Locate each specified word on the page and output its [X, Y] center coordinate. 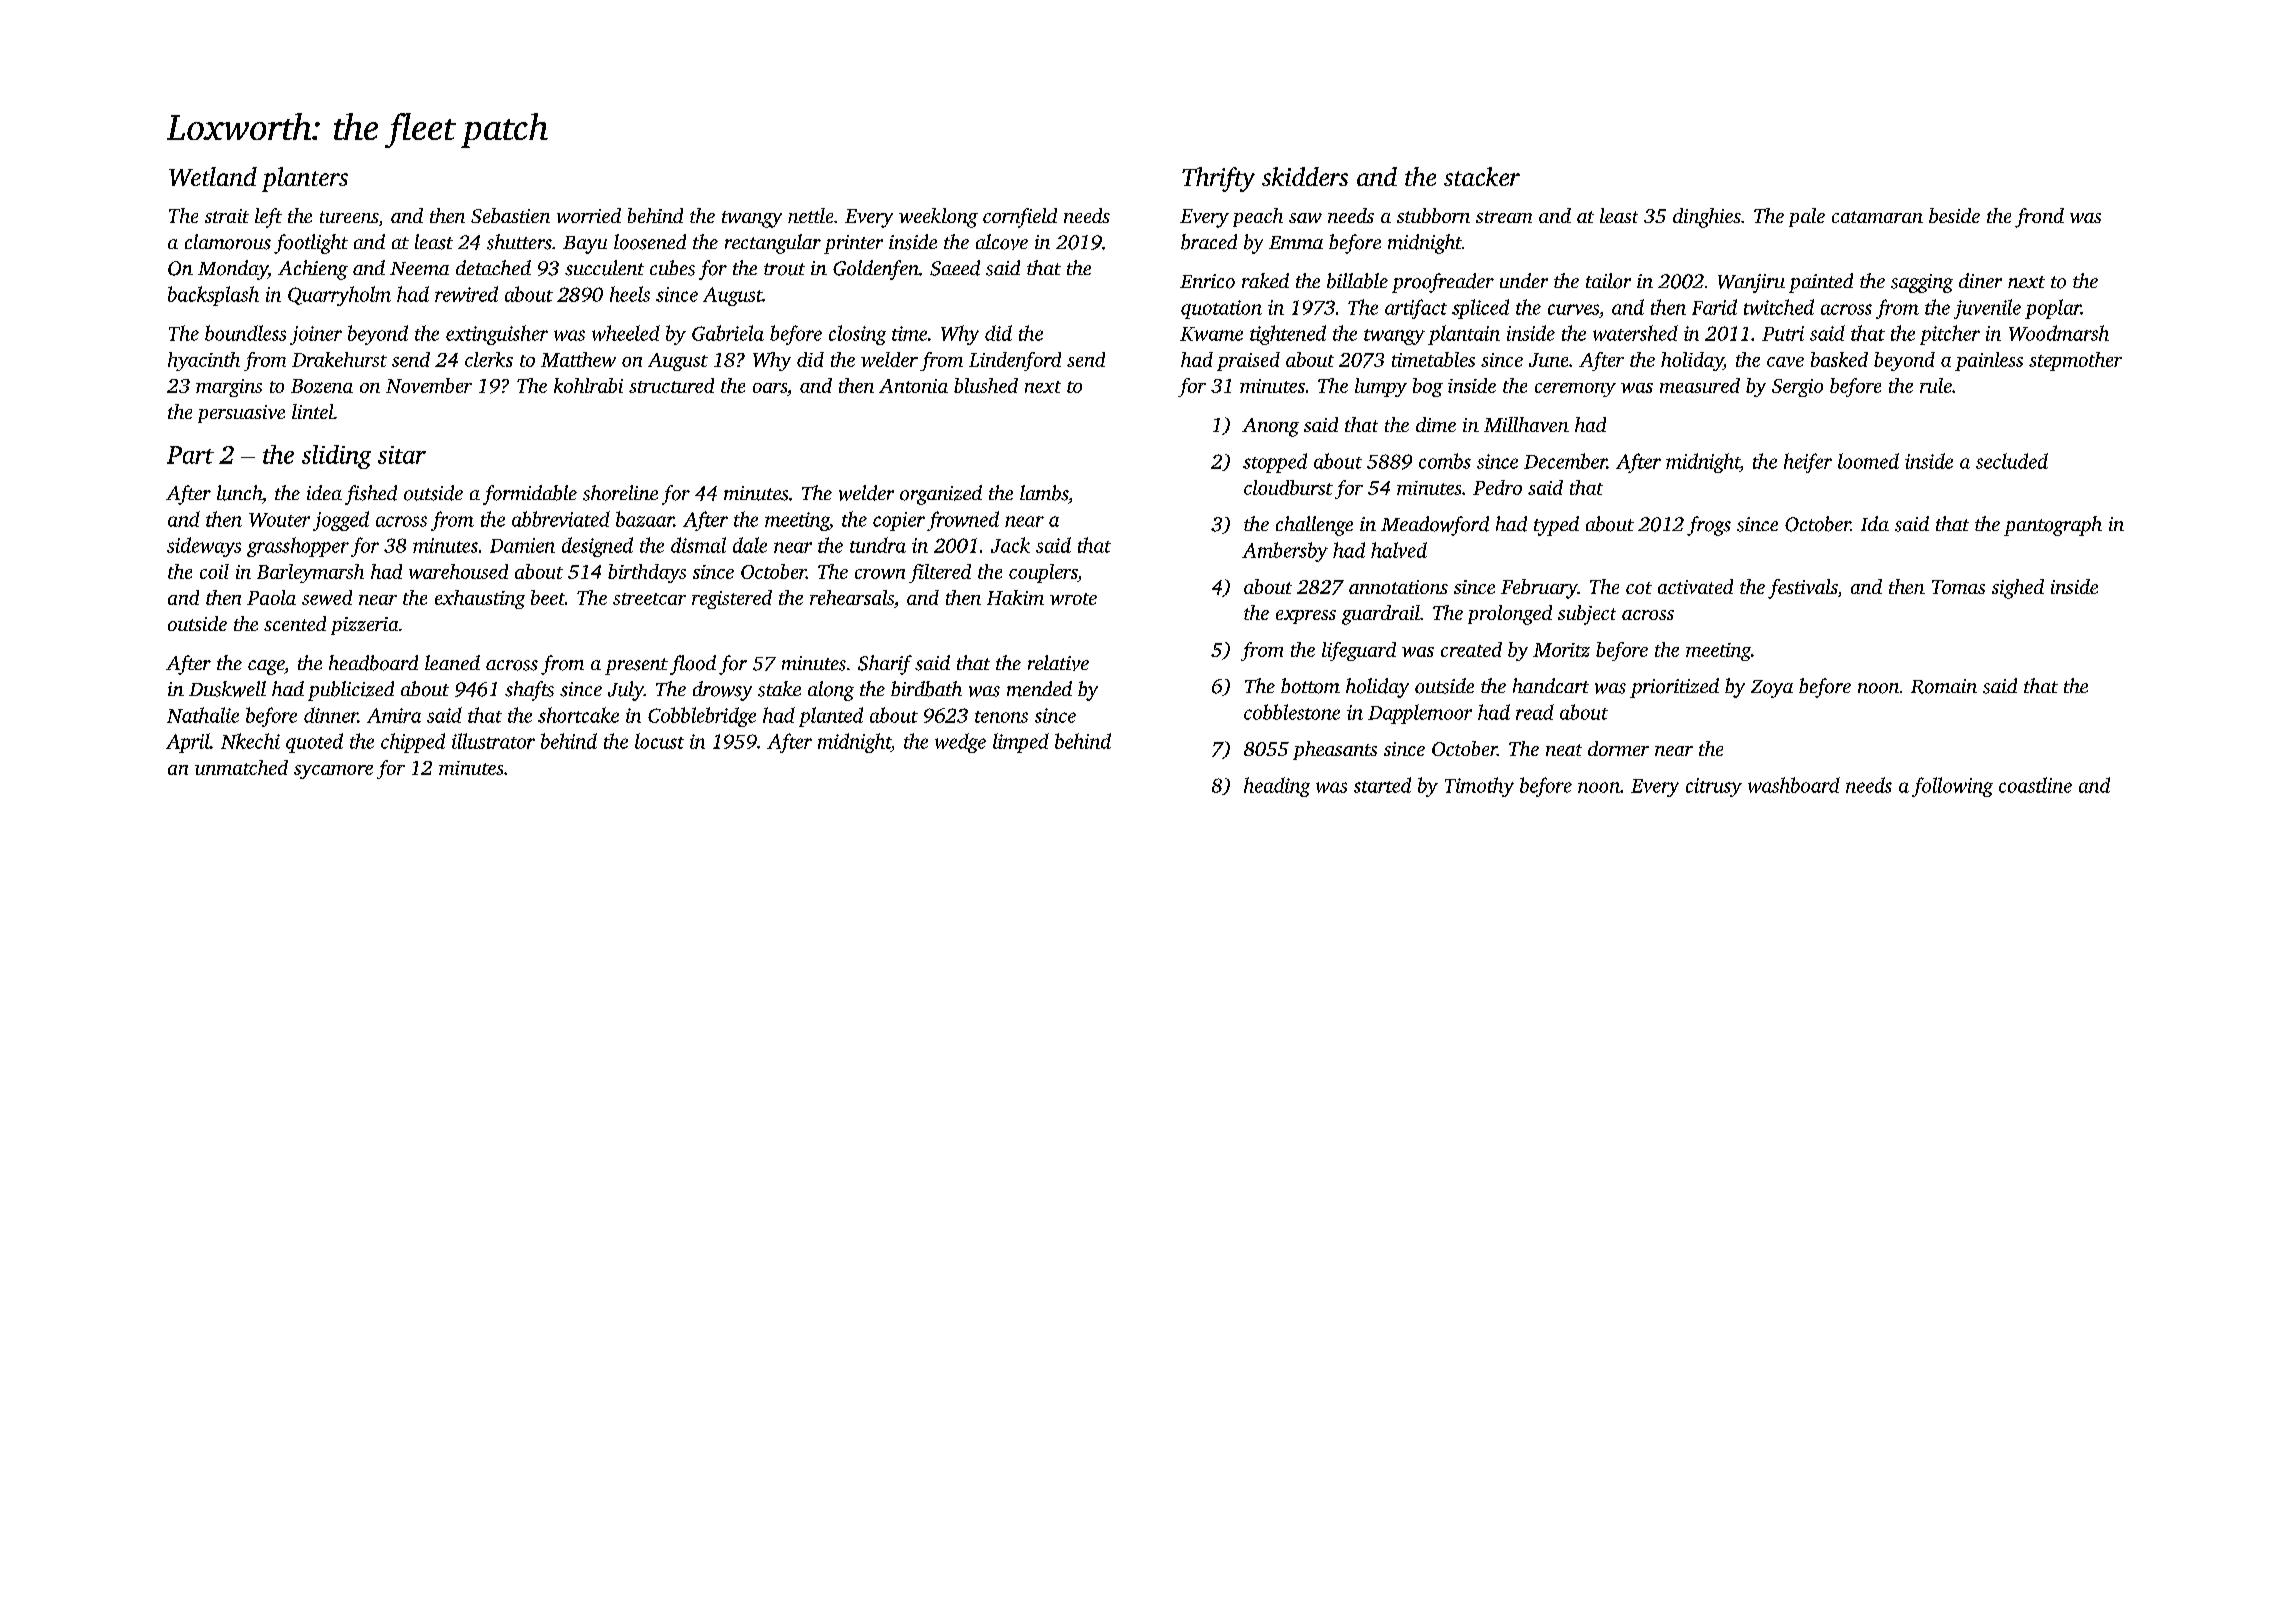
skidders [1305, 176]
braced [1209, 242]
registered [732, 599]
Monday [233, 270]
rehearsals [852, 597]
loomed [1868, 461]
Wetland [213, 176]
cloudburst [1288, 487]
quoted [314, 743]
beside [1954, 215]
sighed [2018, 589]
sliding [336, 457]
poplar [2053, 309]
